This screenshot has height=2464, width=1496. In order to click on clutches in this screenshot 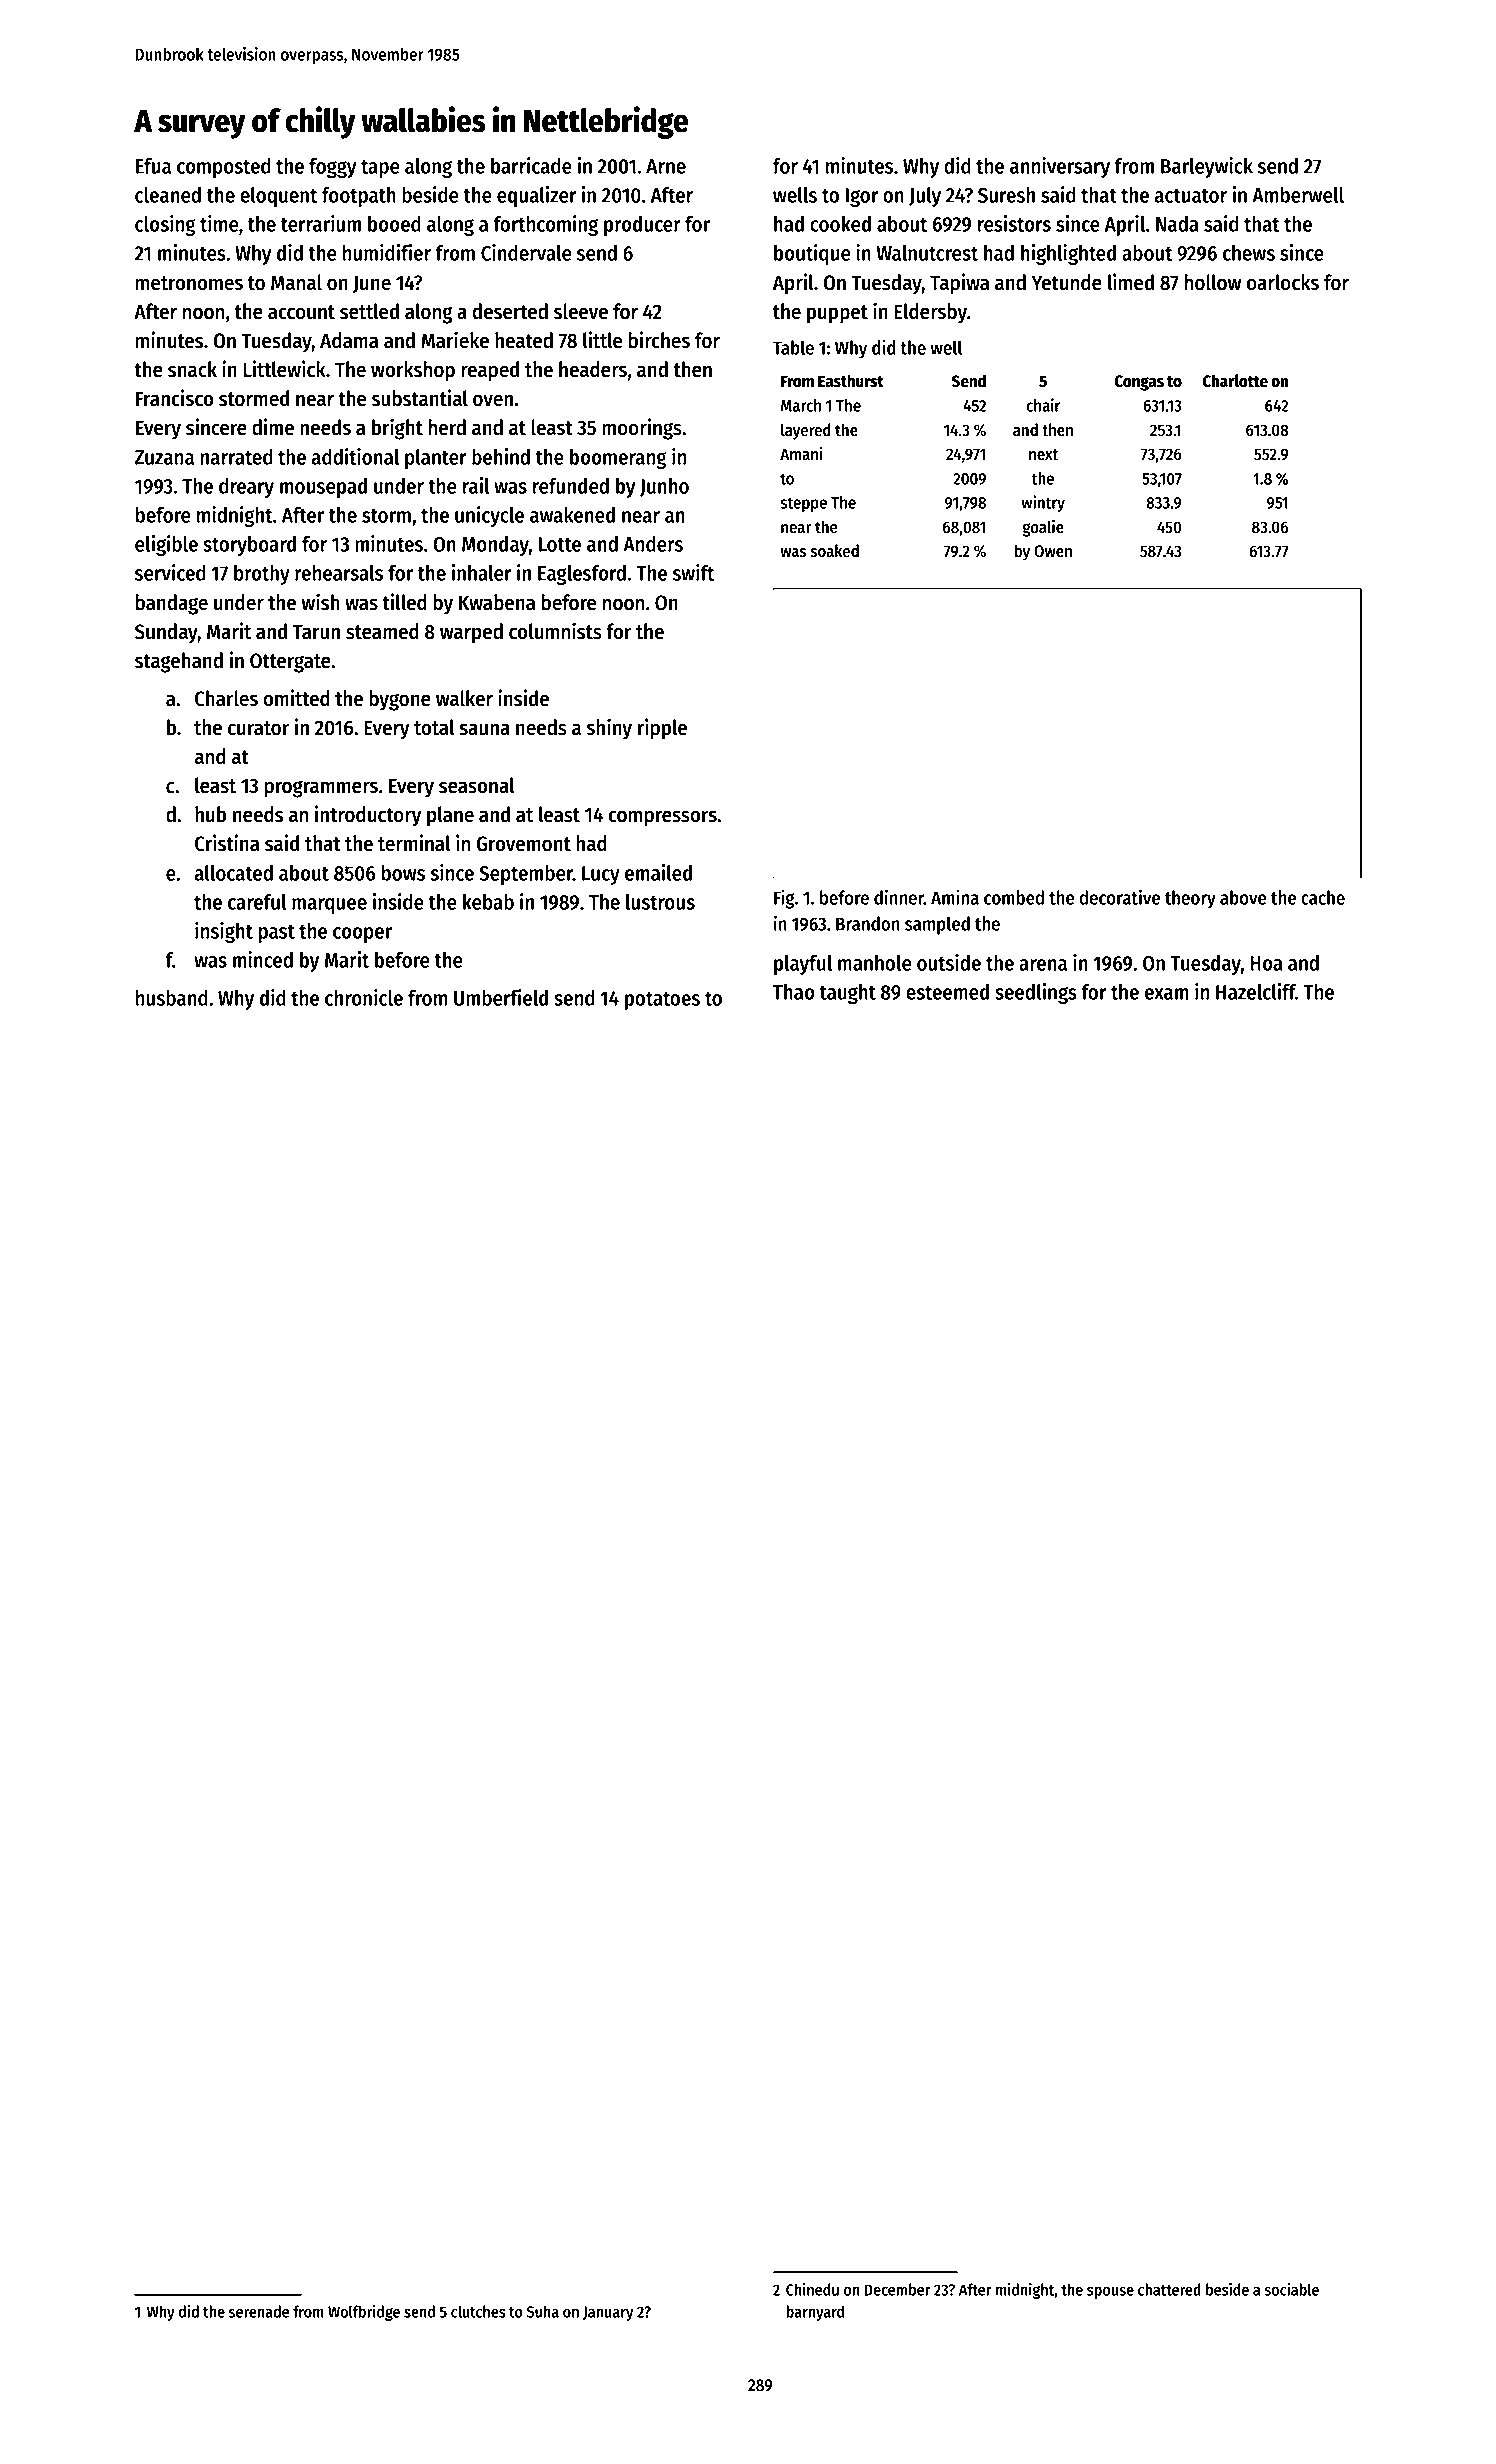, I will do `click(478, 2311)`.
